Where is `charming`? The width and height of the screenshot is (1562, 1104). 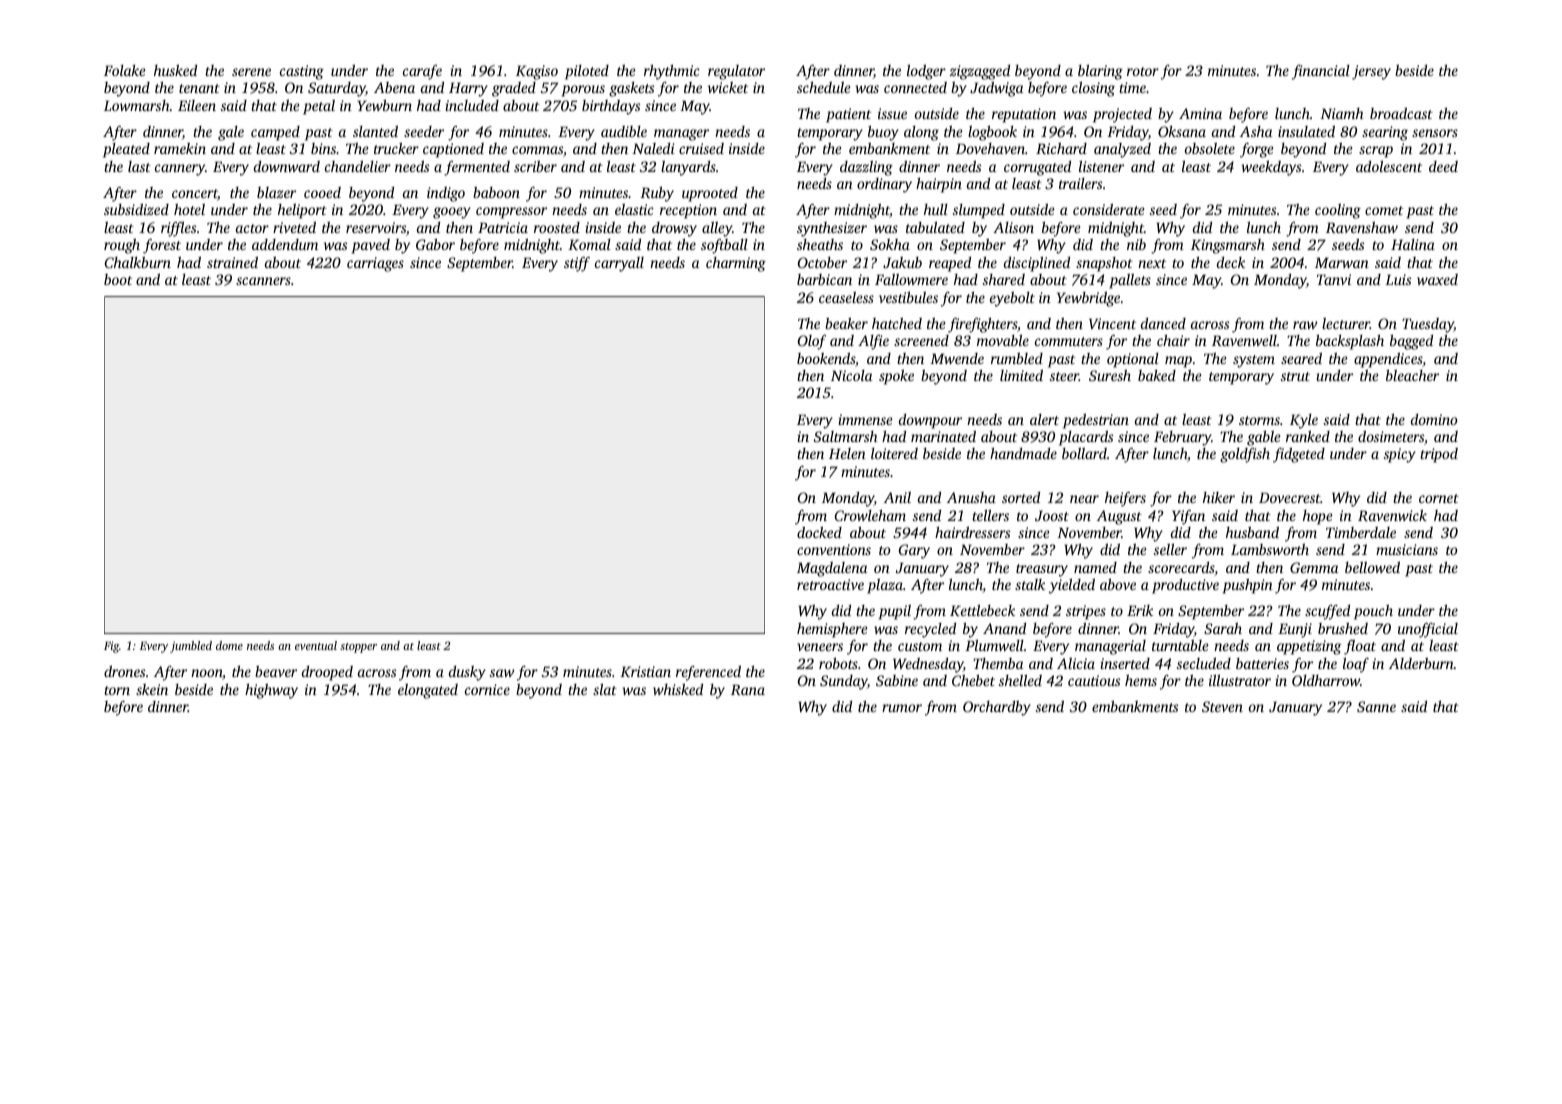
charming is located at coordinates (736, 264).
